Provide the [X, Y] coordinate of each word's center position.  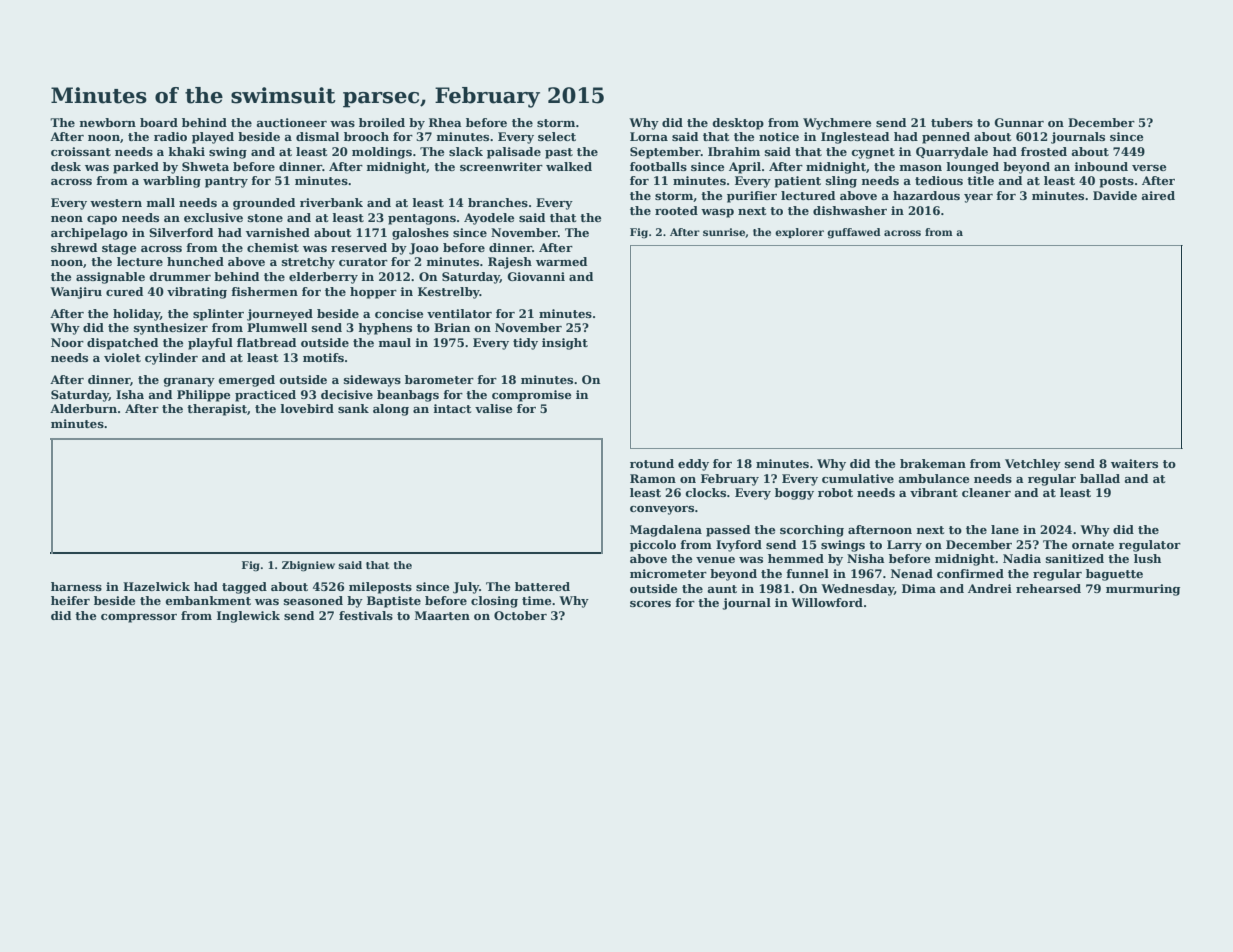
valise [493, 408]
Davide [1115, 195]
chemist [273, 247]
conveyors [662, 510]
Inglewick [248, 617]
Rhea [445, 122]
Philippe [203, 396]
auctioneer [291, 122]
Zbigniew [308, 566]
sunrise [724, 232]
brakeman [933, 463]
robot [835, 492]
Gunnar [1019, 122]
